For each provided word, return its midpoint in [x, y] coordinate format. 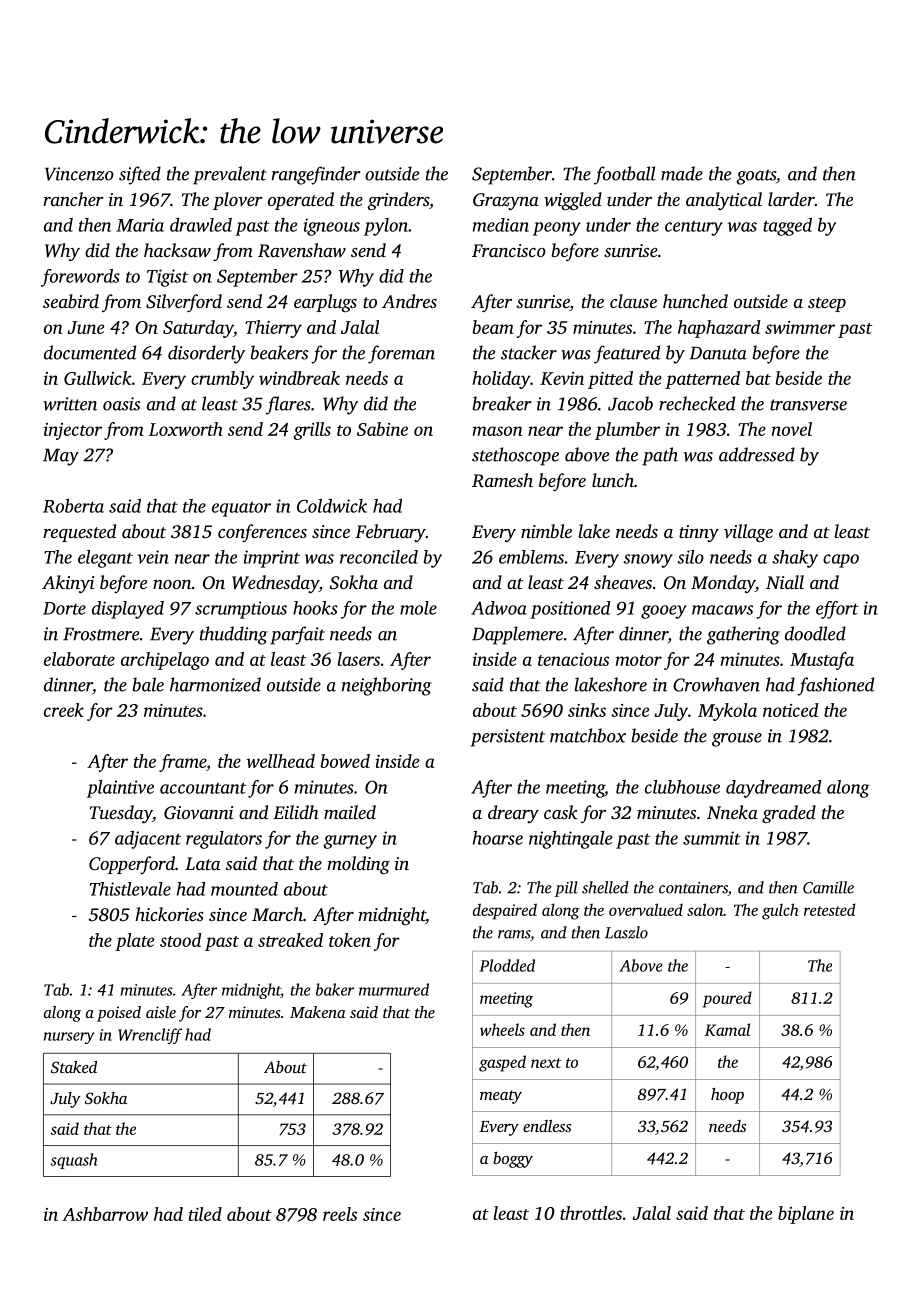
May [61, 457]
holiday [501, 380]
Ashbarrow [105, 1214]
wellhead [280, 761]
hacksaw [177, 250]
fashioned [835, 686]
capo [841, 561]
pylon [386, 227]
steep [827, 304]
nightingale [570, 840]
